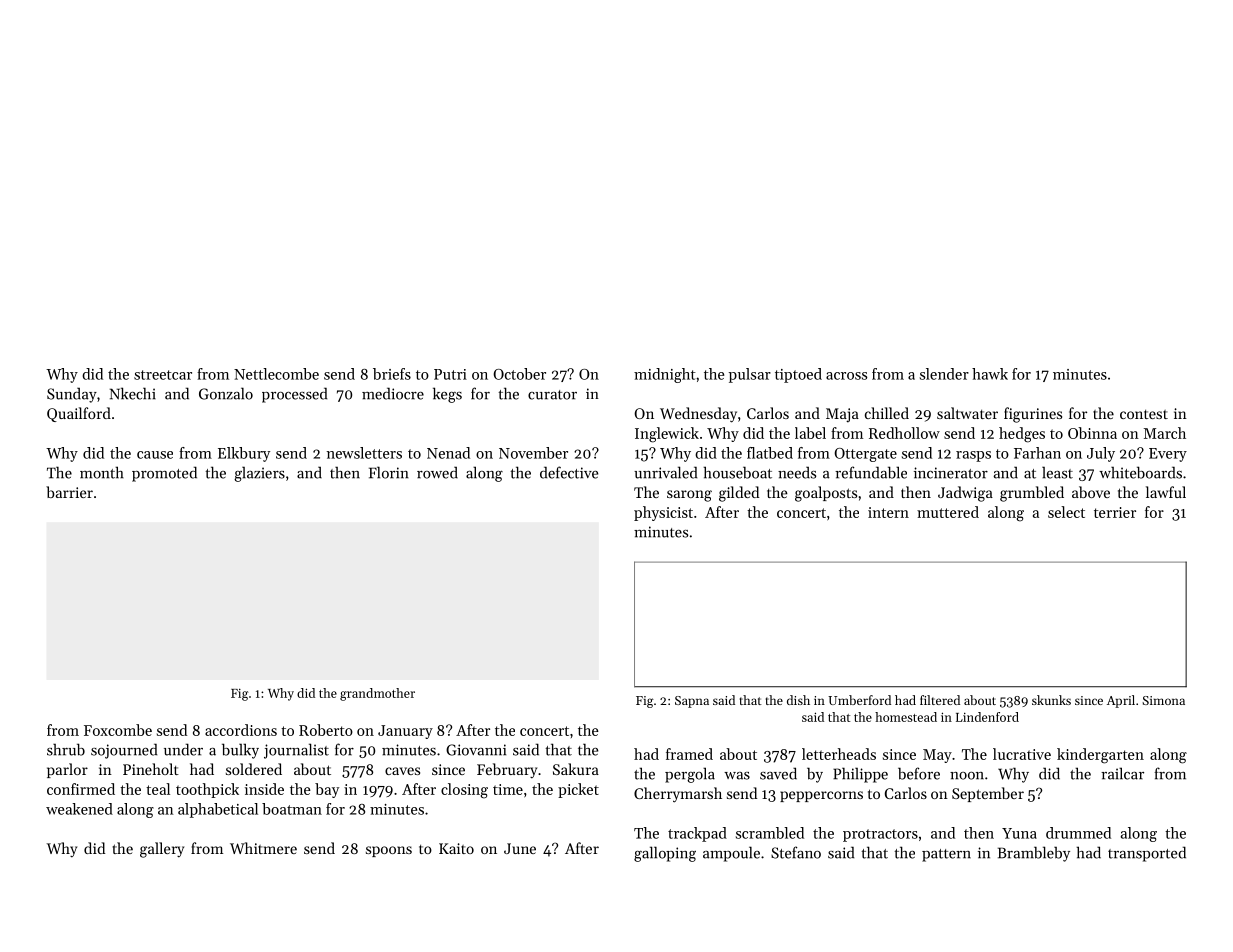  What do you see at coordinates (990, 374) in the page?
I see `hawk` at bounding box center [990, 374].
